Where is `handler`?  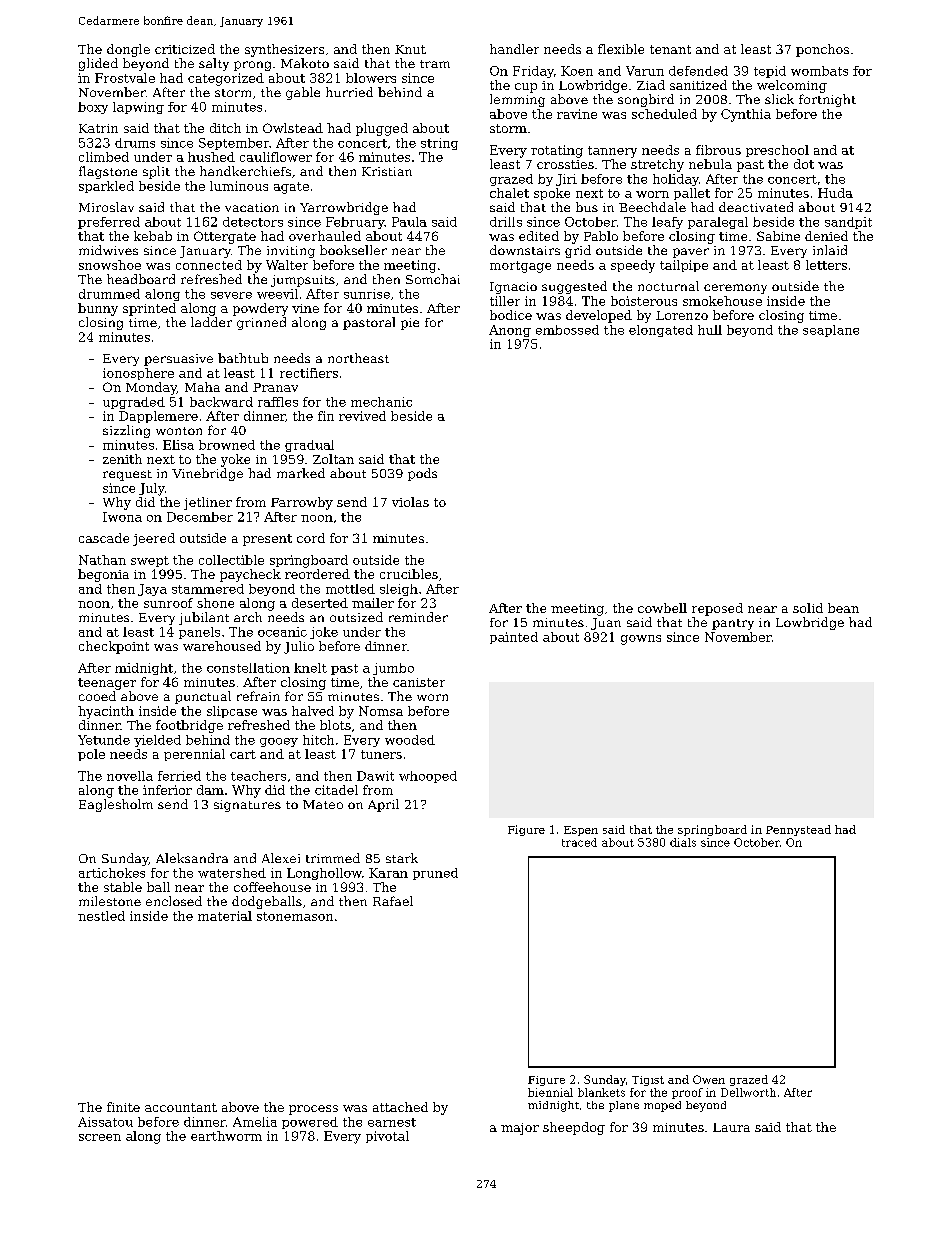 handler is located at coordinates (514, 49).
